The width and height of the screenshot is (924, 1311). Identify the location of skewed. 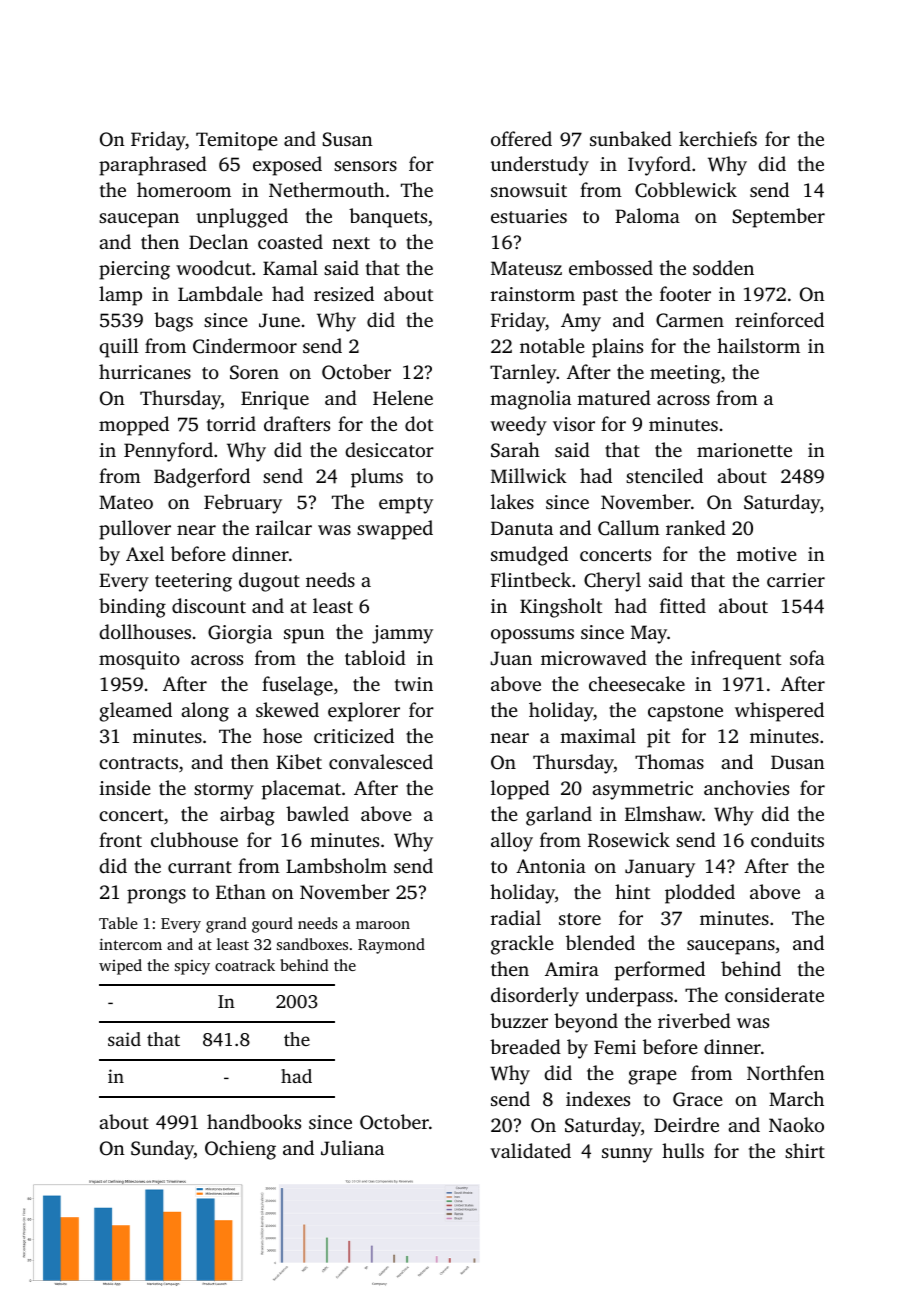
(287, 709).
